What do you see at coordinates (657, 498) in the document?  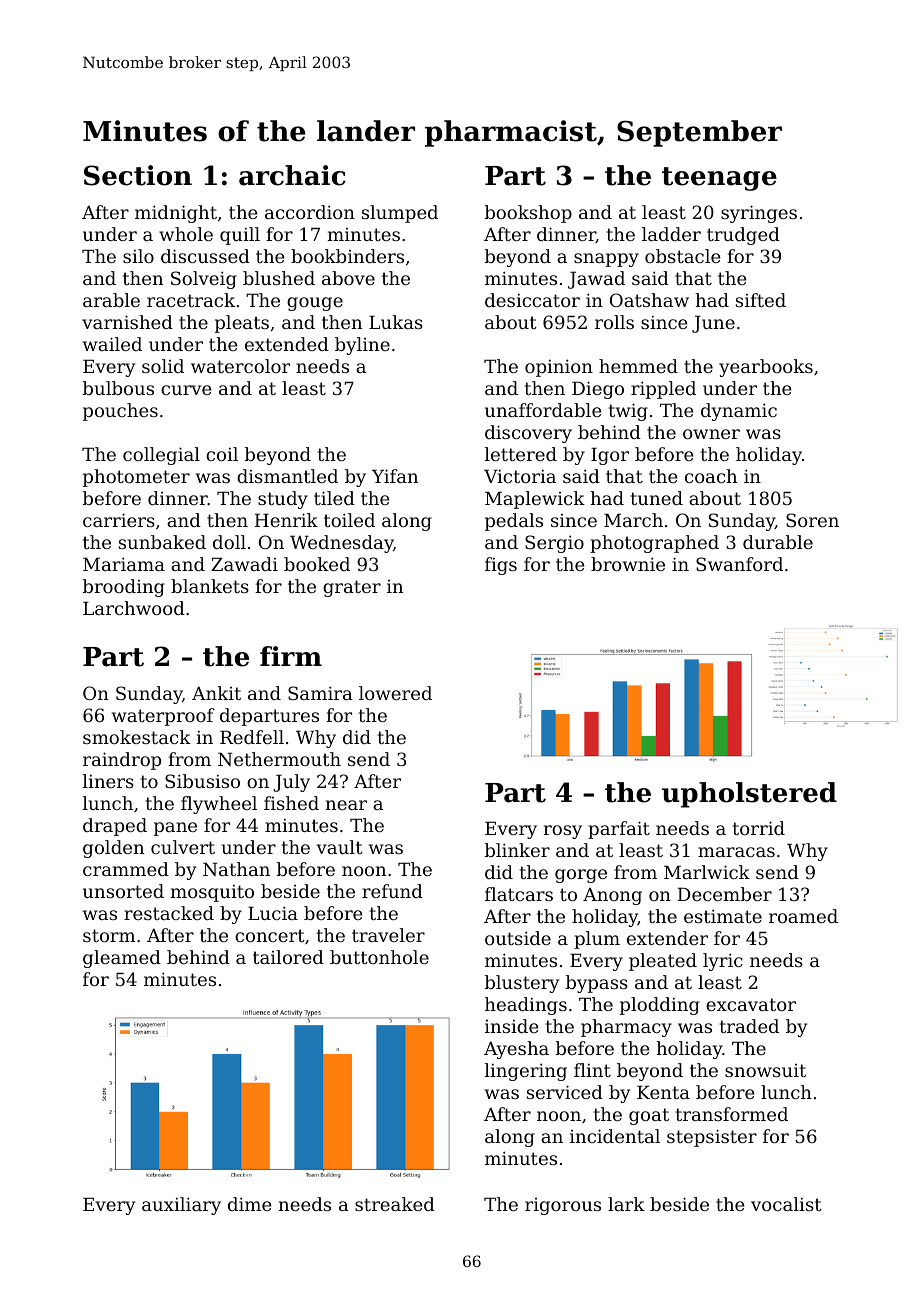 I see `tuned` at bounding box center [657, 498].
